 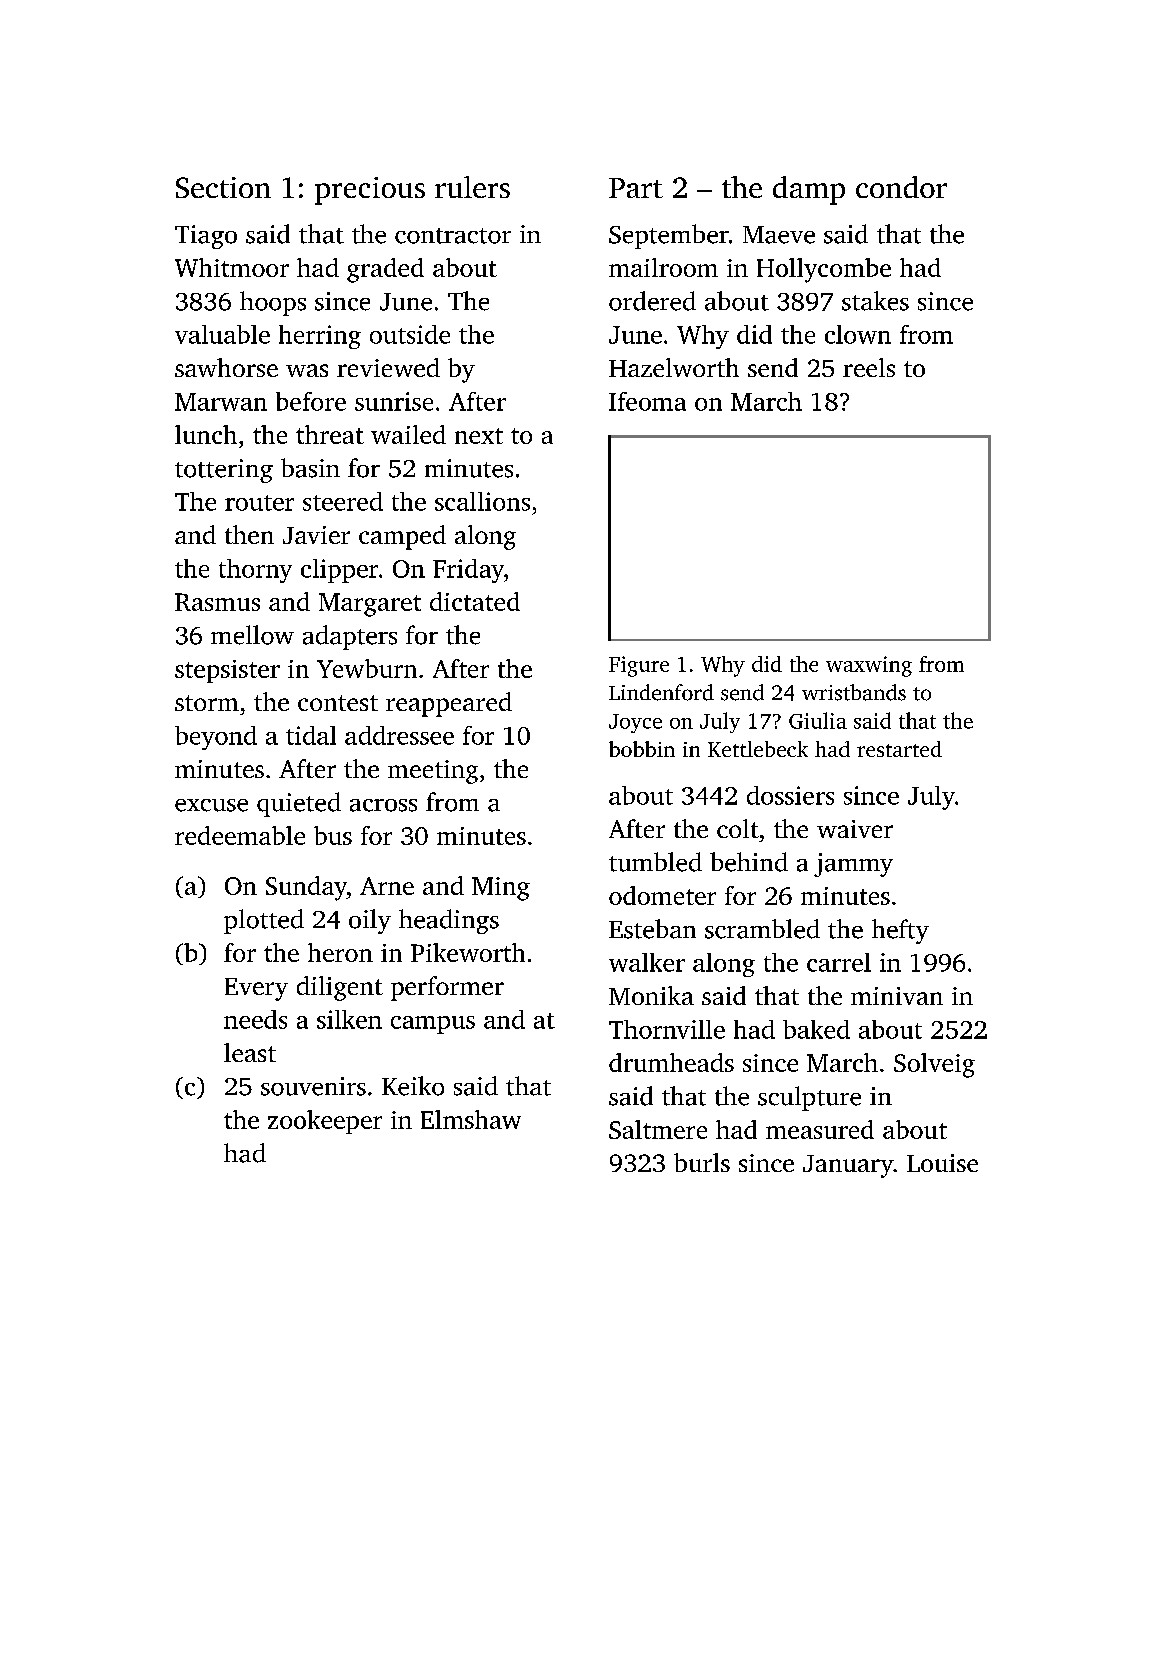 What do you see at coordinates (636, 188) in the screenshot?
I see `Part` at bounding box center [636, 188].
